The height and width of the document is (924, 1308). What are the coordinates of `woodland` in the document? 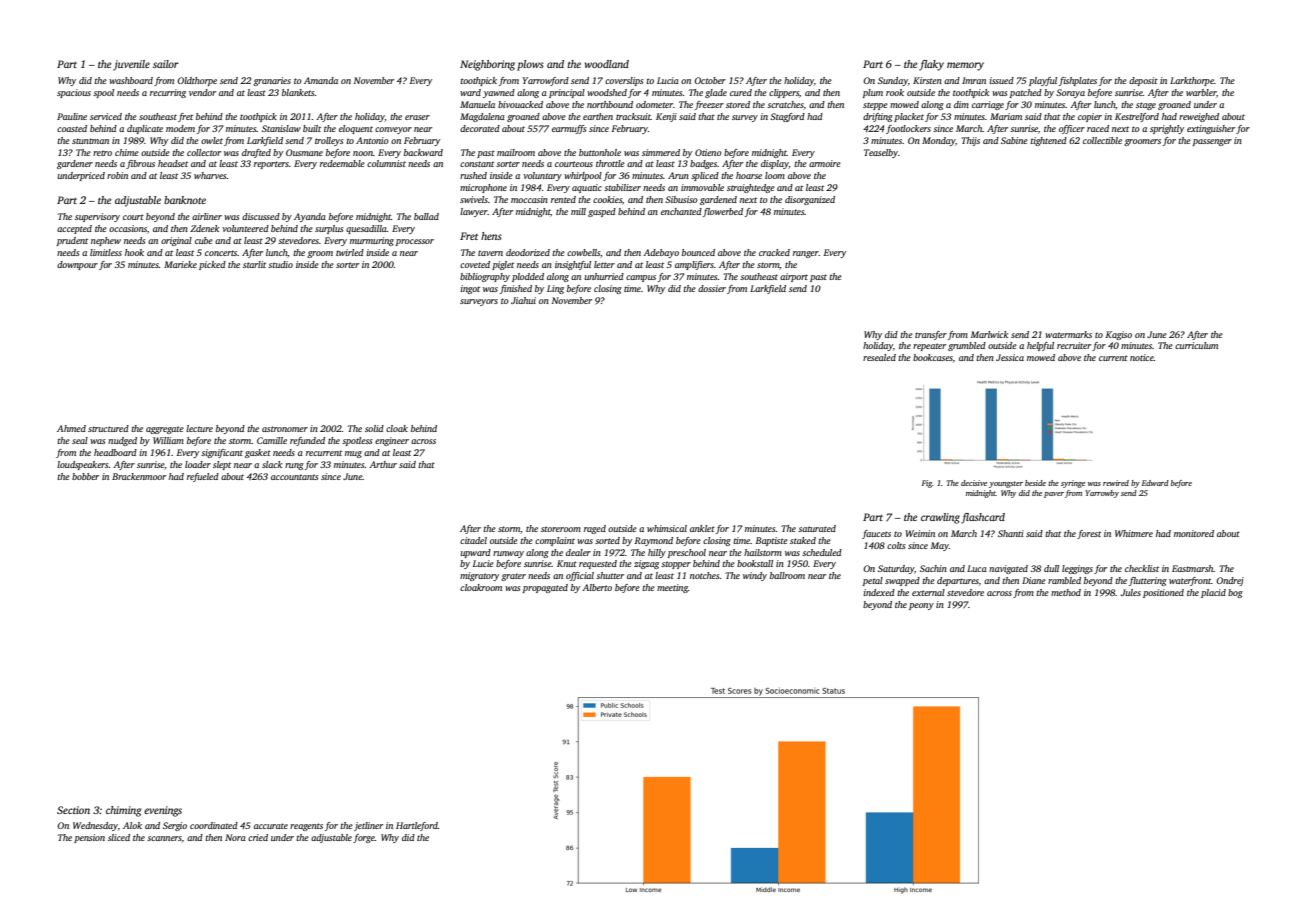 It's located at (606, 64).
